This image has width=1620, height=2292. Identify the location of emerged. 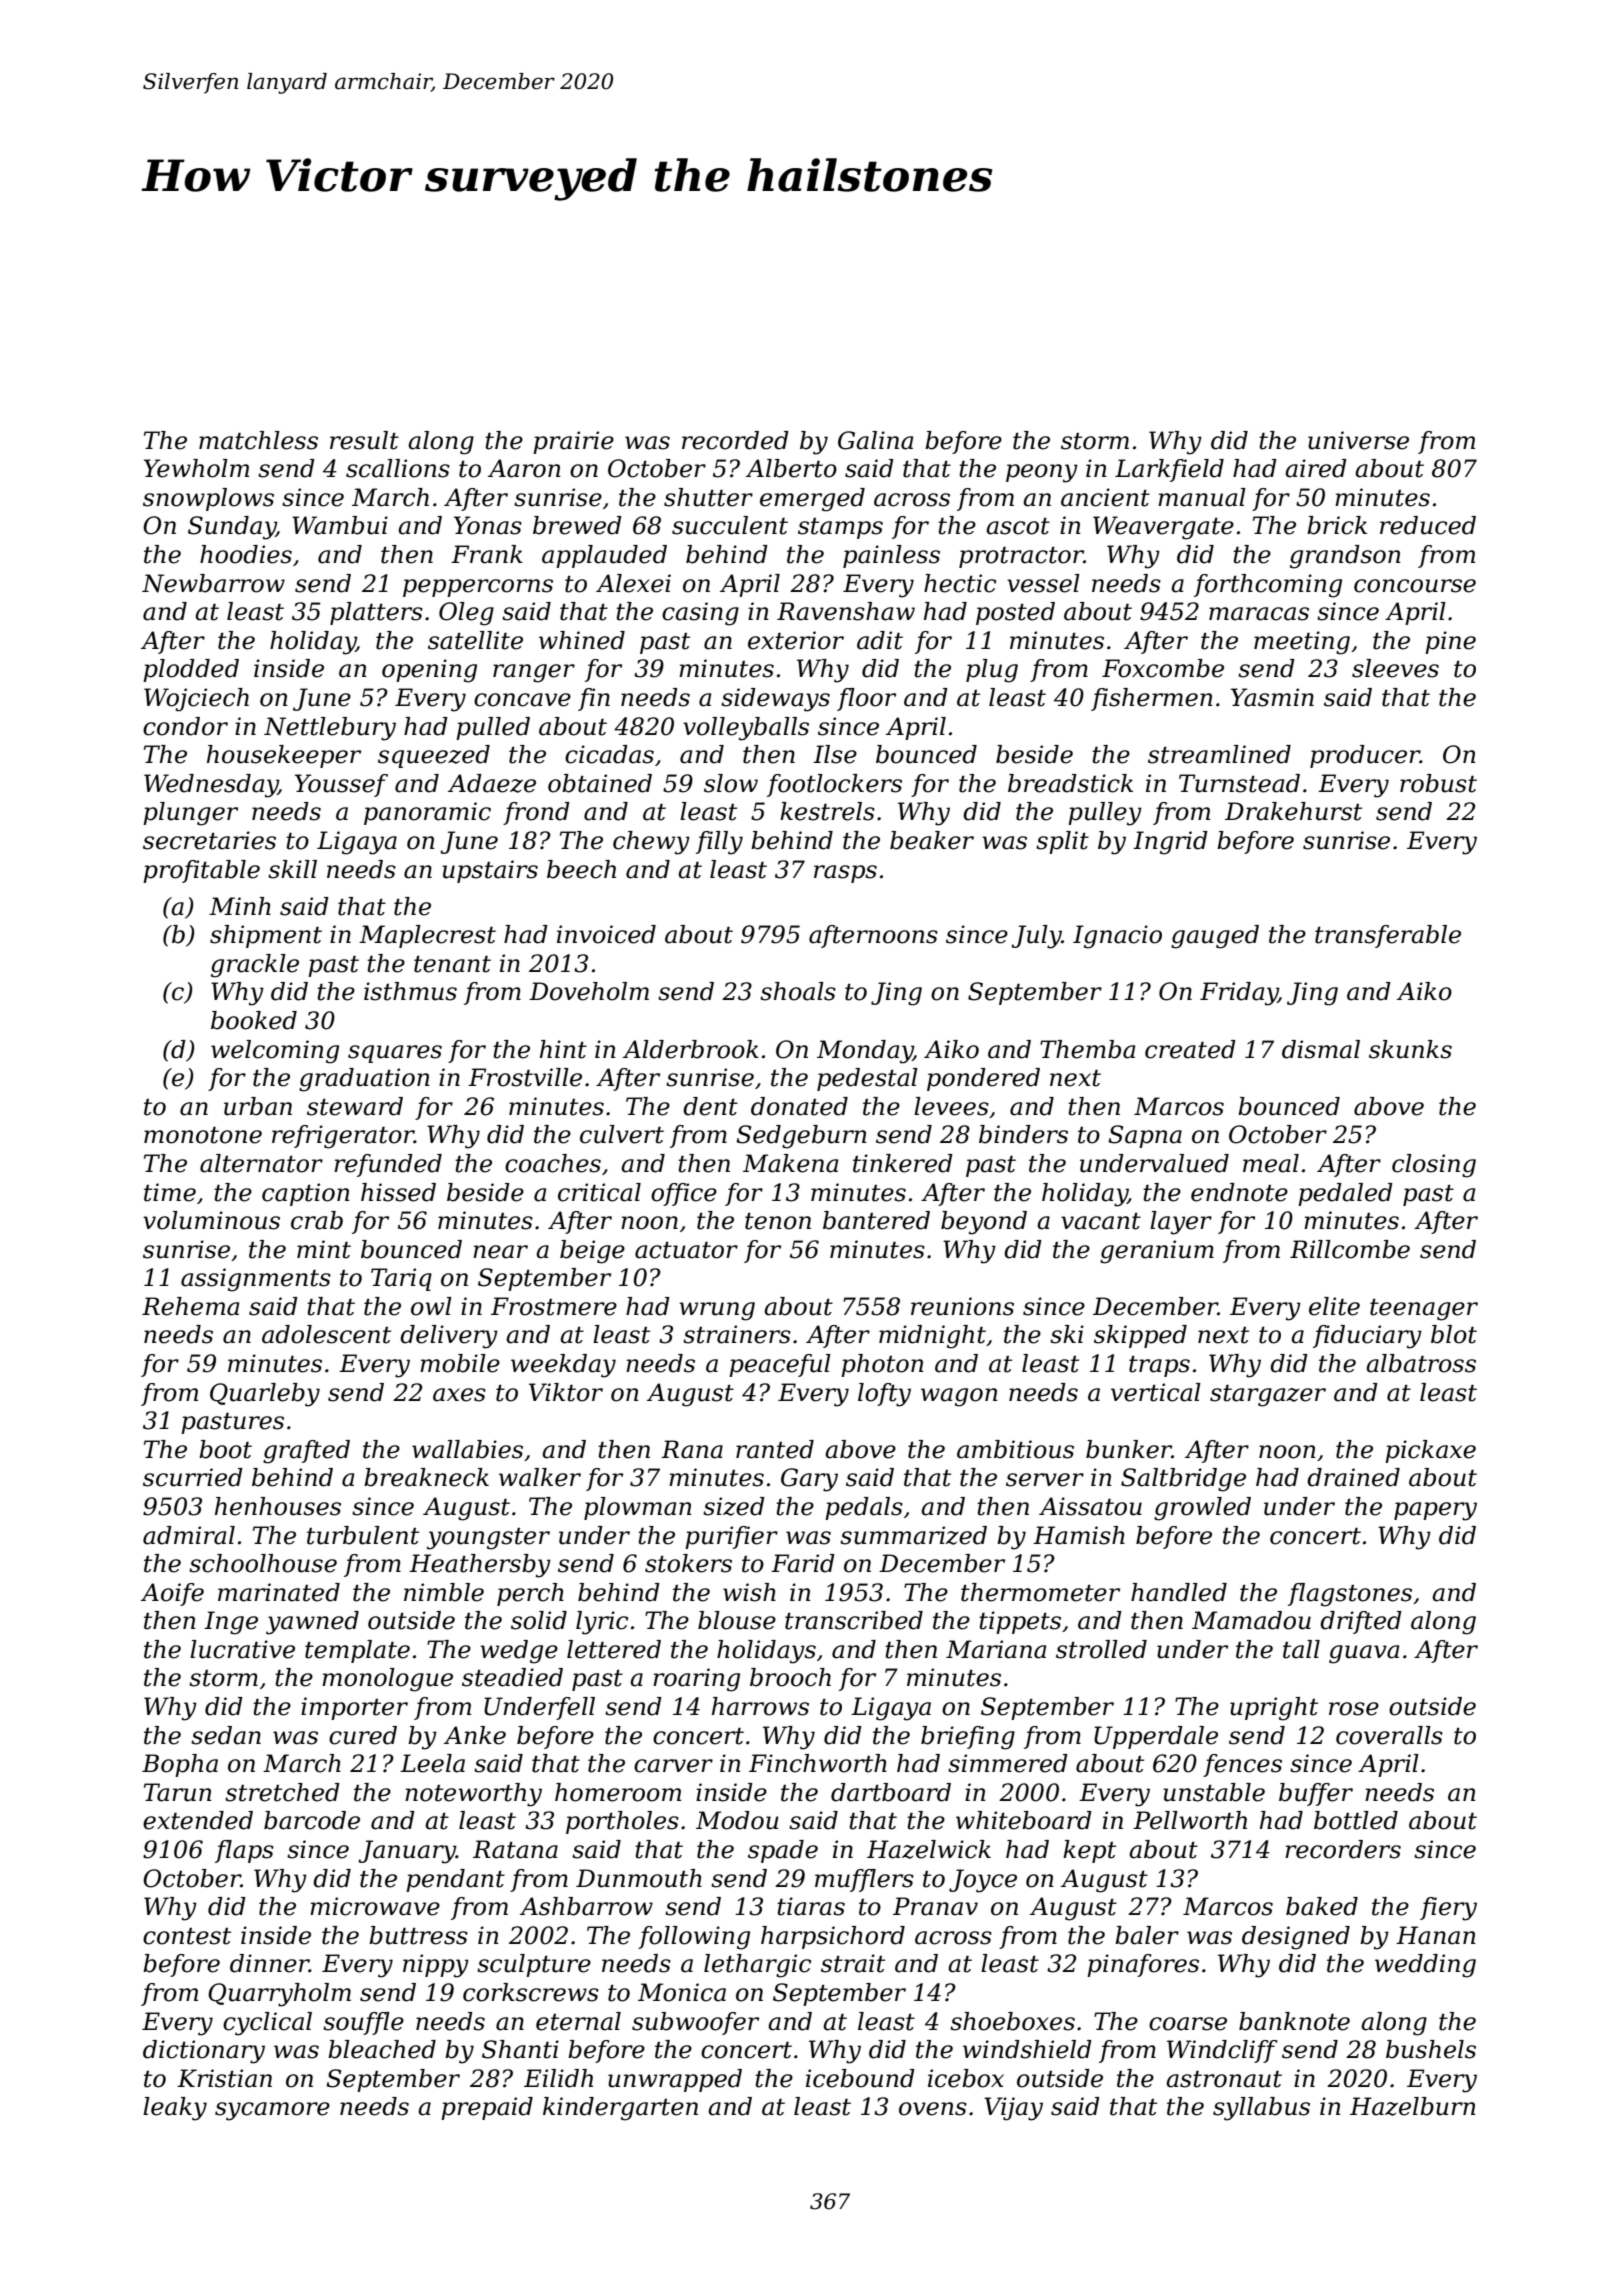
(812, 500).
